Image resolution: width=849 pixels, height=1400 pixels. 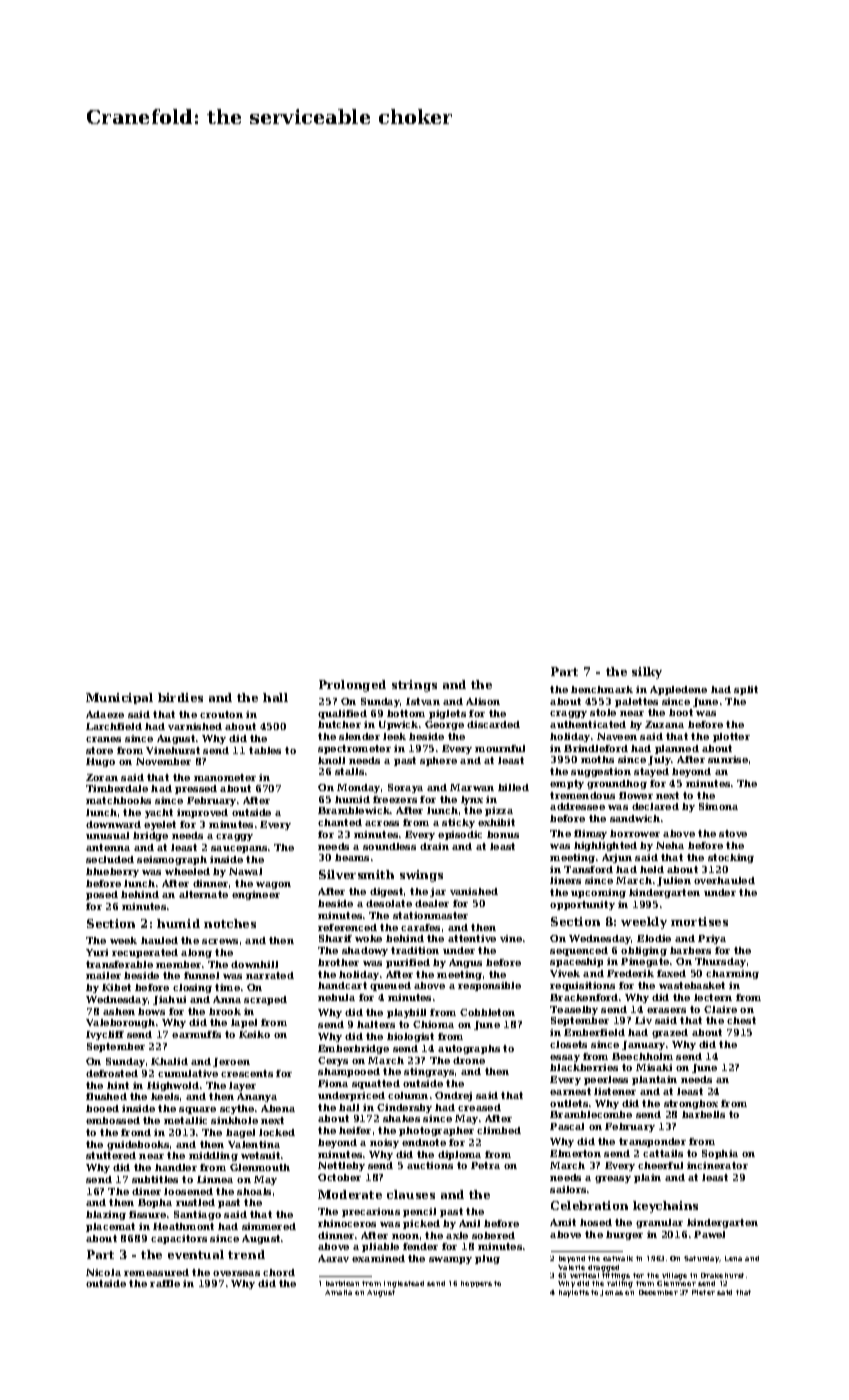 What do you see at coordinates (479, 1107) in the document?
I see `creased` at bounding box center [479, 1107].
